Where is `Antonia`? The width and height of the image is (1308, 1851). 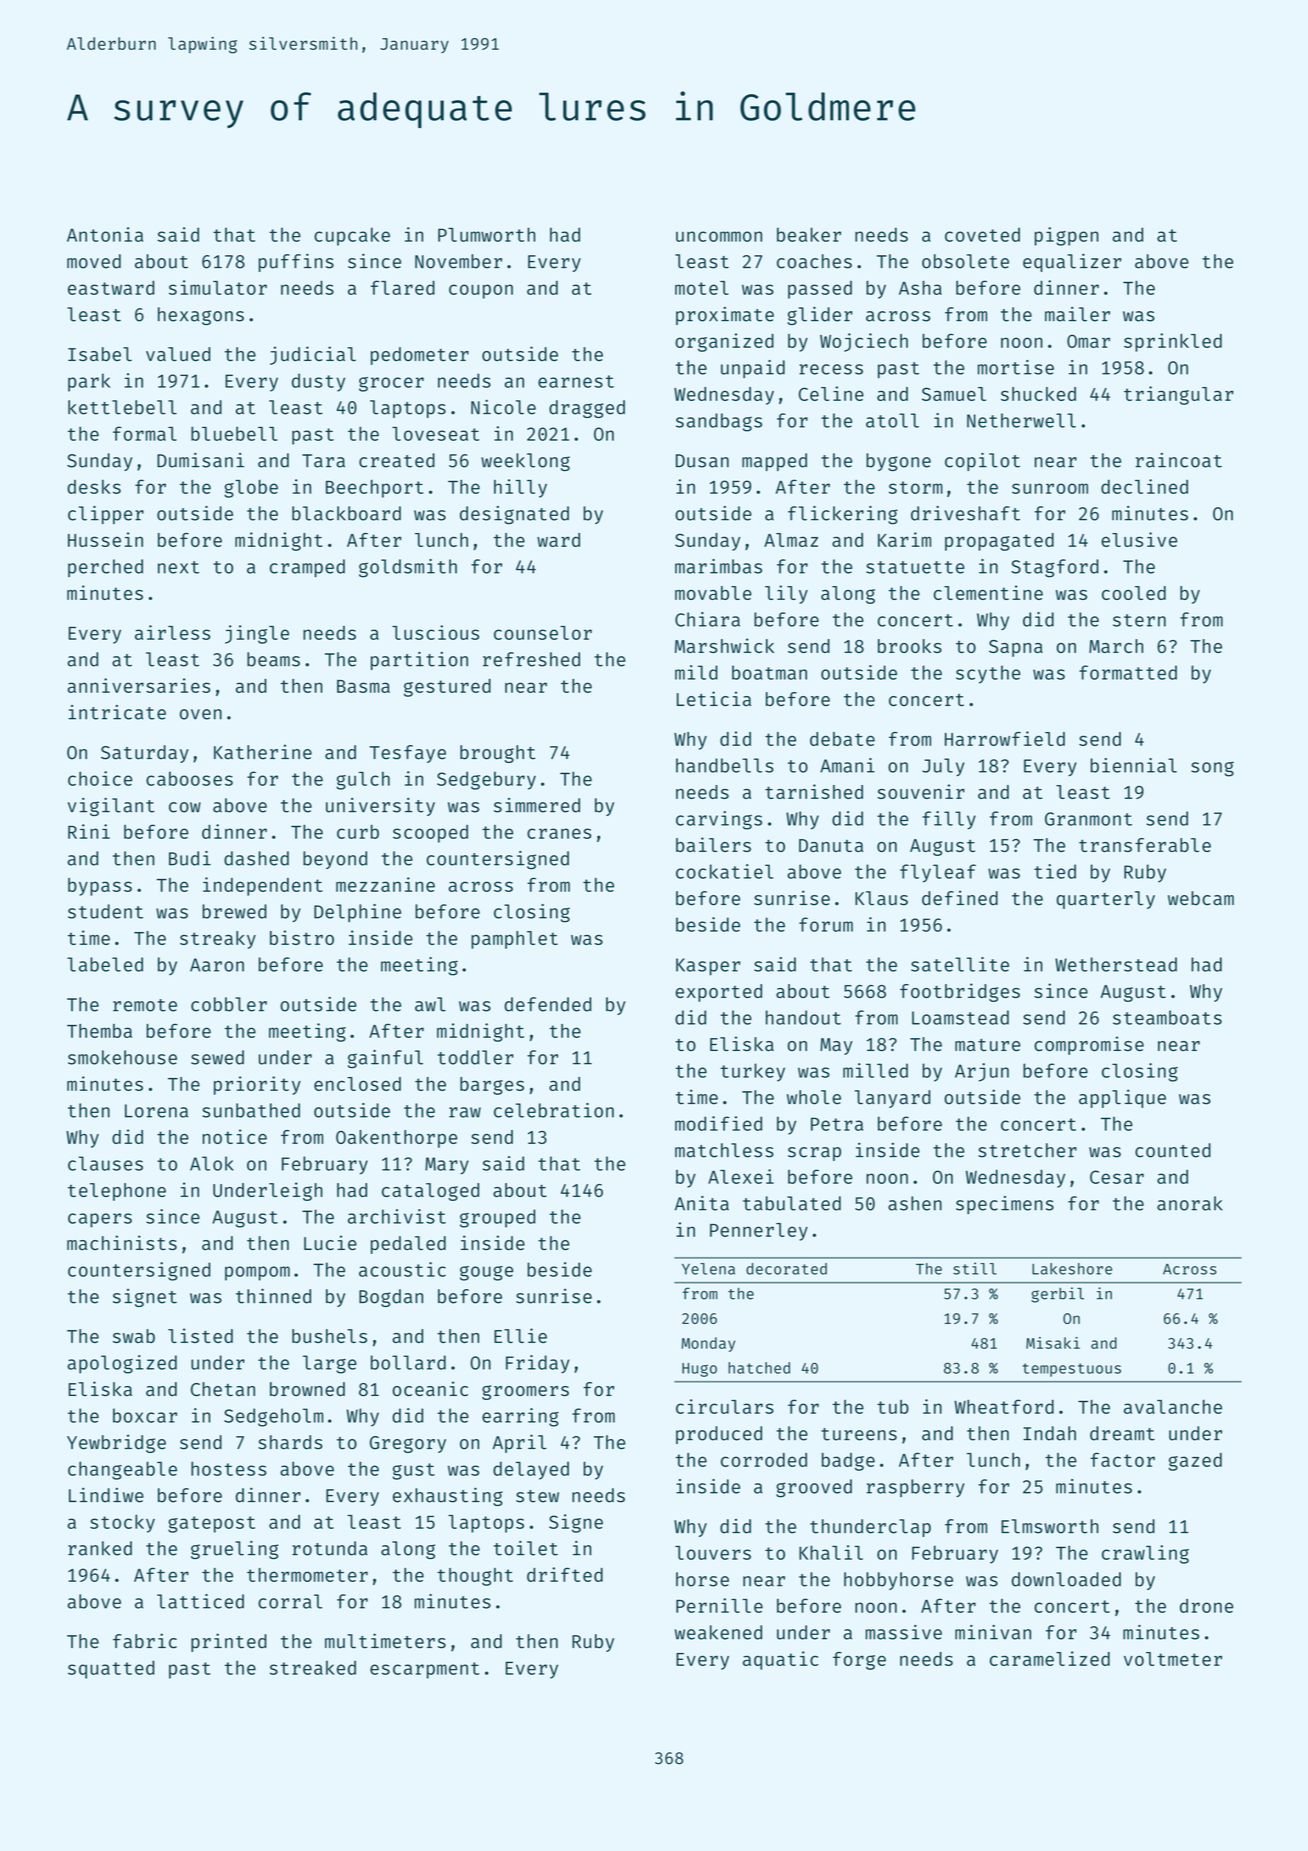 Antonia is located at coordinates (105, 234).
